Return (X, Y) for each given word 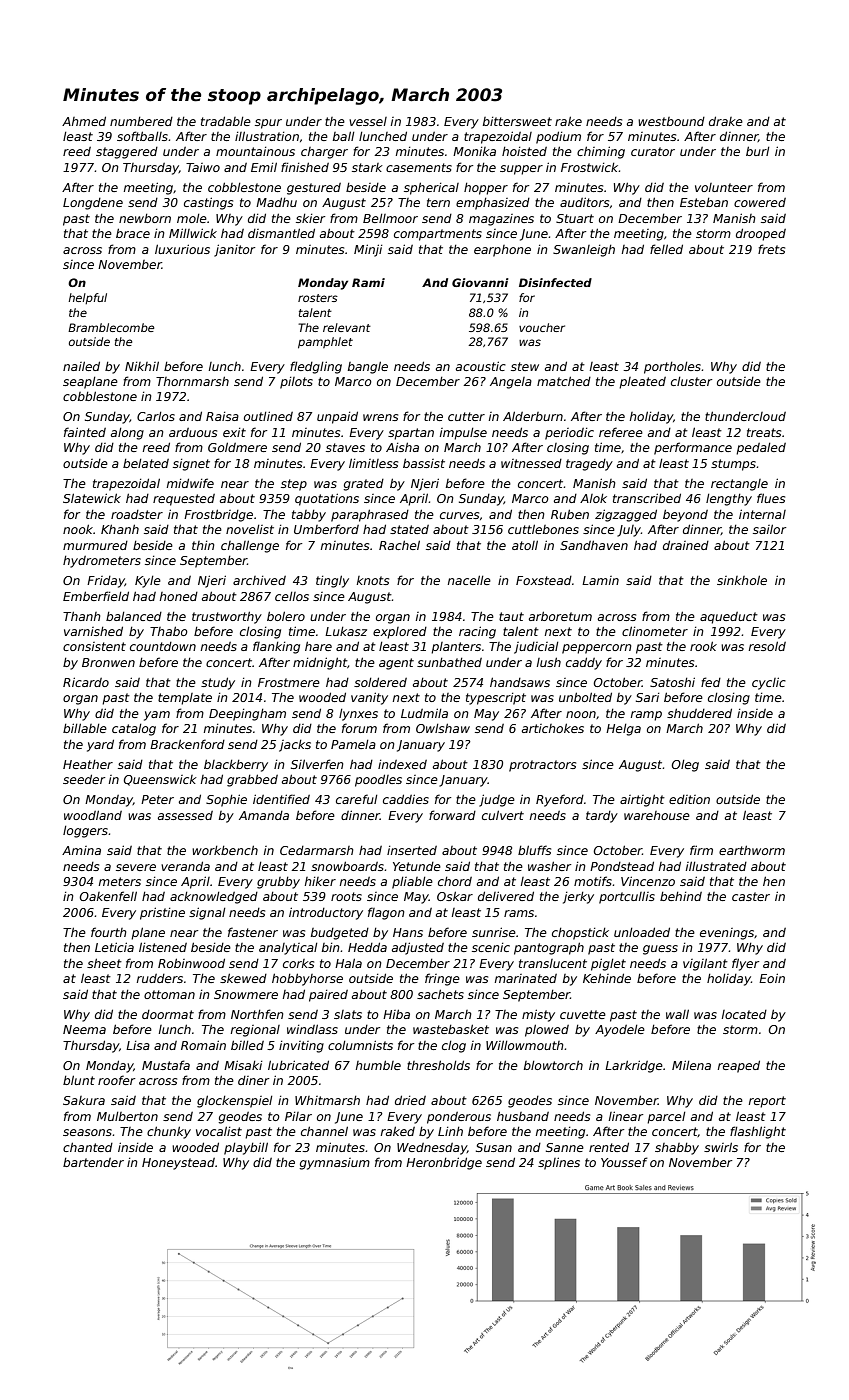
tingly (332, 581)
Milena (691, 1065)
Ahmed (84, 121)
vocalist (219, 1131)
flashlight (758, 1132)
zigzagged (626, 515)
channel (324, 1131)
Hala (348, 963)
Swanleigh (584, 251)
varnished (93, 631)
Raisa (222, 416)
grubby (278, 883)
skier (310, 218)
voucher (542, 327)
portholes (673, 368)
